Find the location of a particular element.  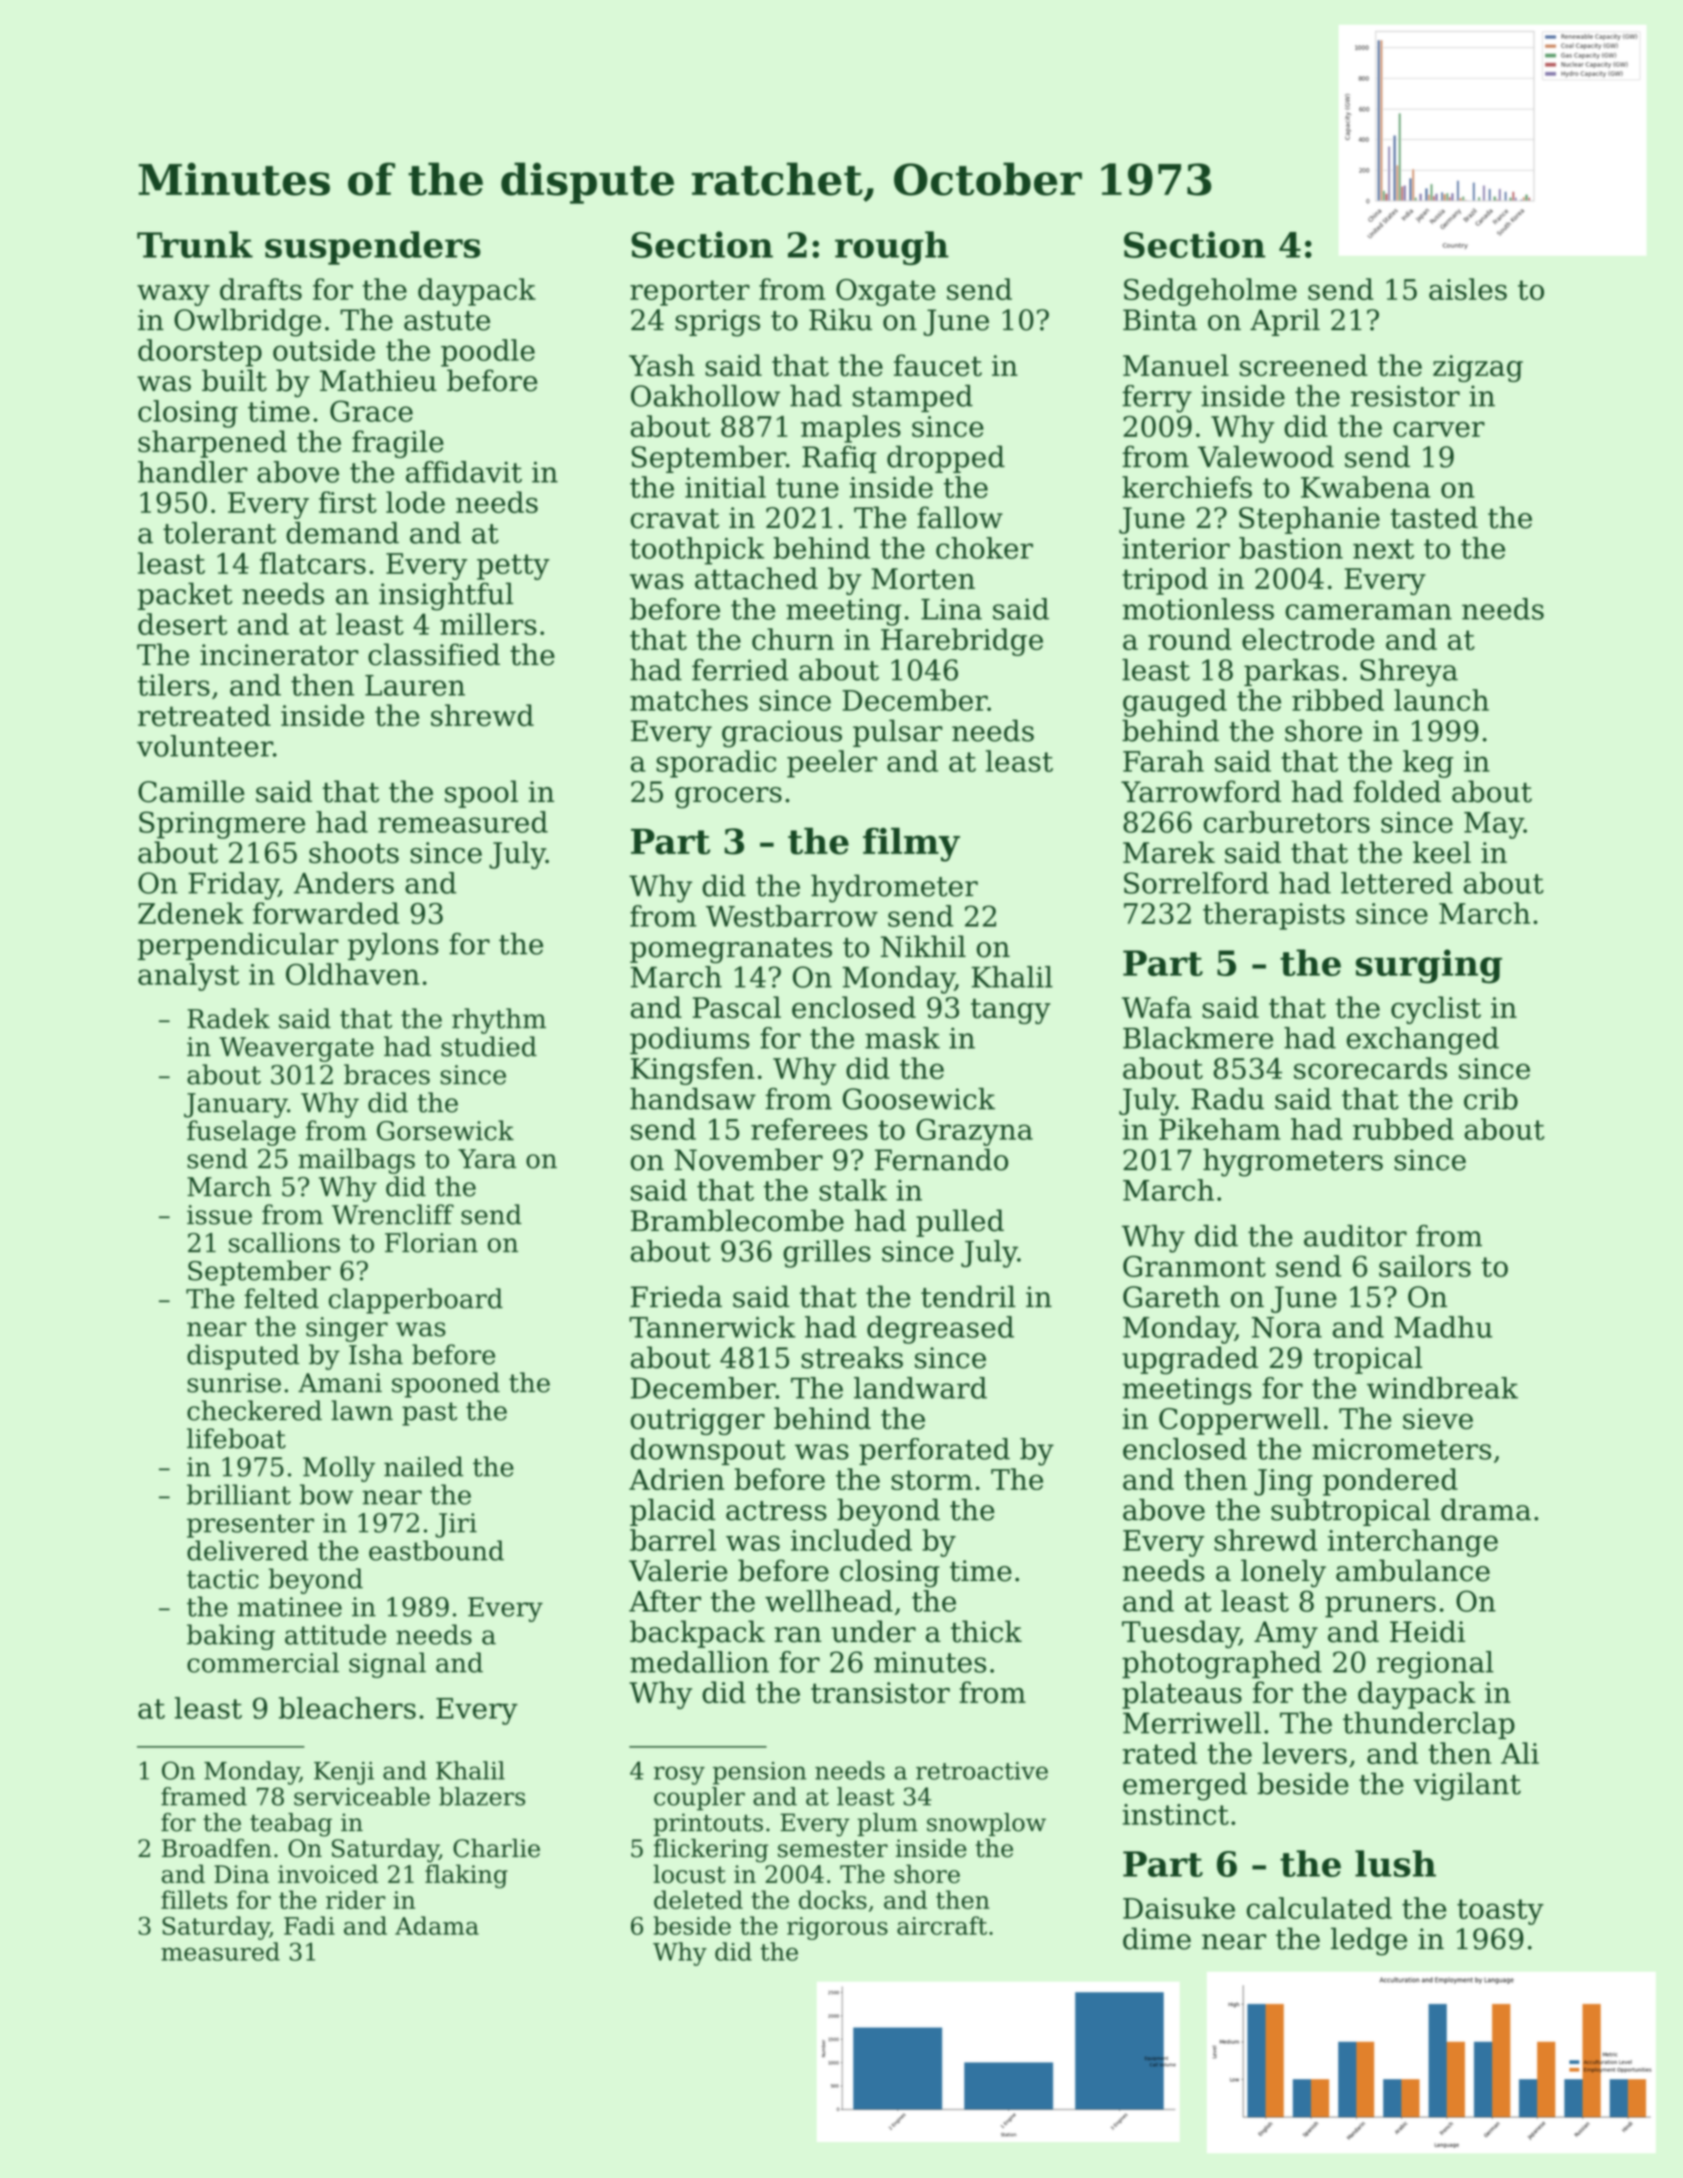

petty is located at coordinates (513, 567).
